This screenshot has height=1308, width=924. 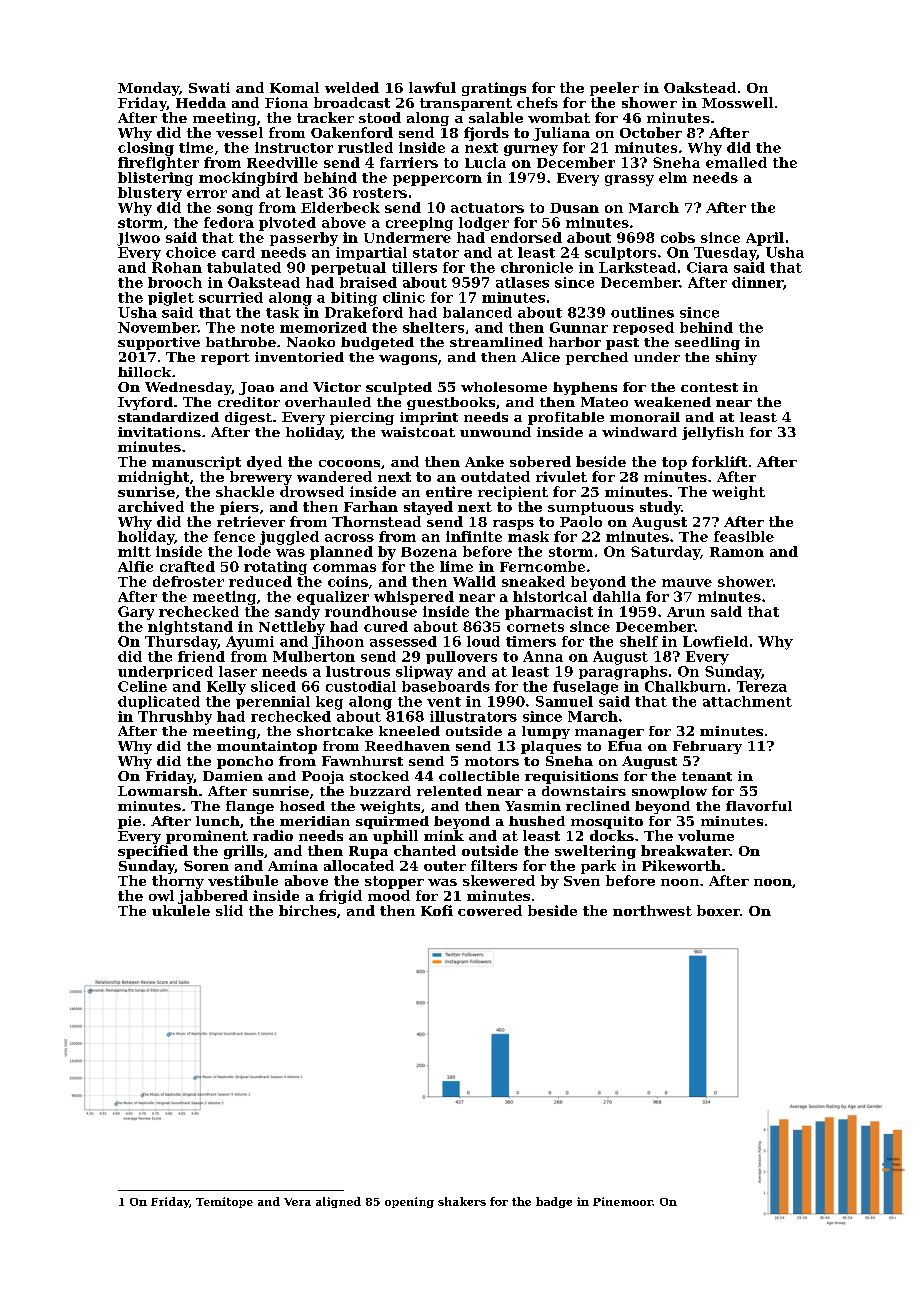 I want to click on Temitope, so click(x=224, y=1202).
